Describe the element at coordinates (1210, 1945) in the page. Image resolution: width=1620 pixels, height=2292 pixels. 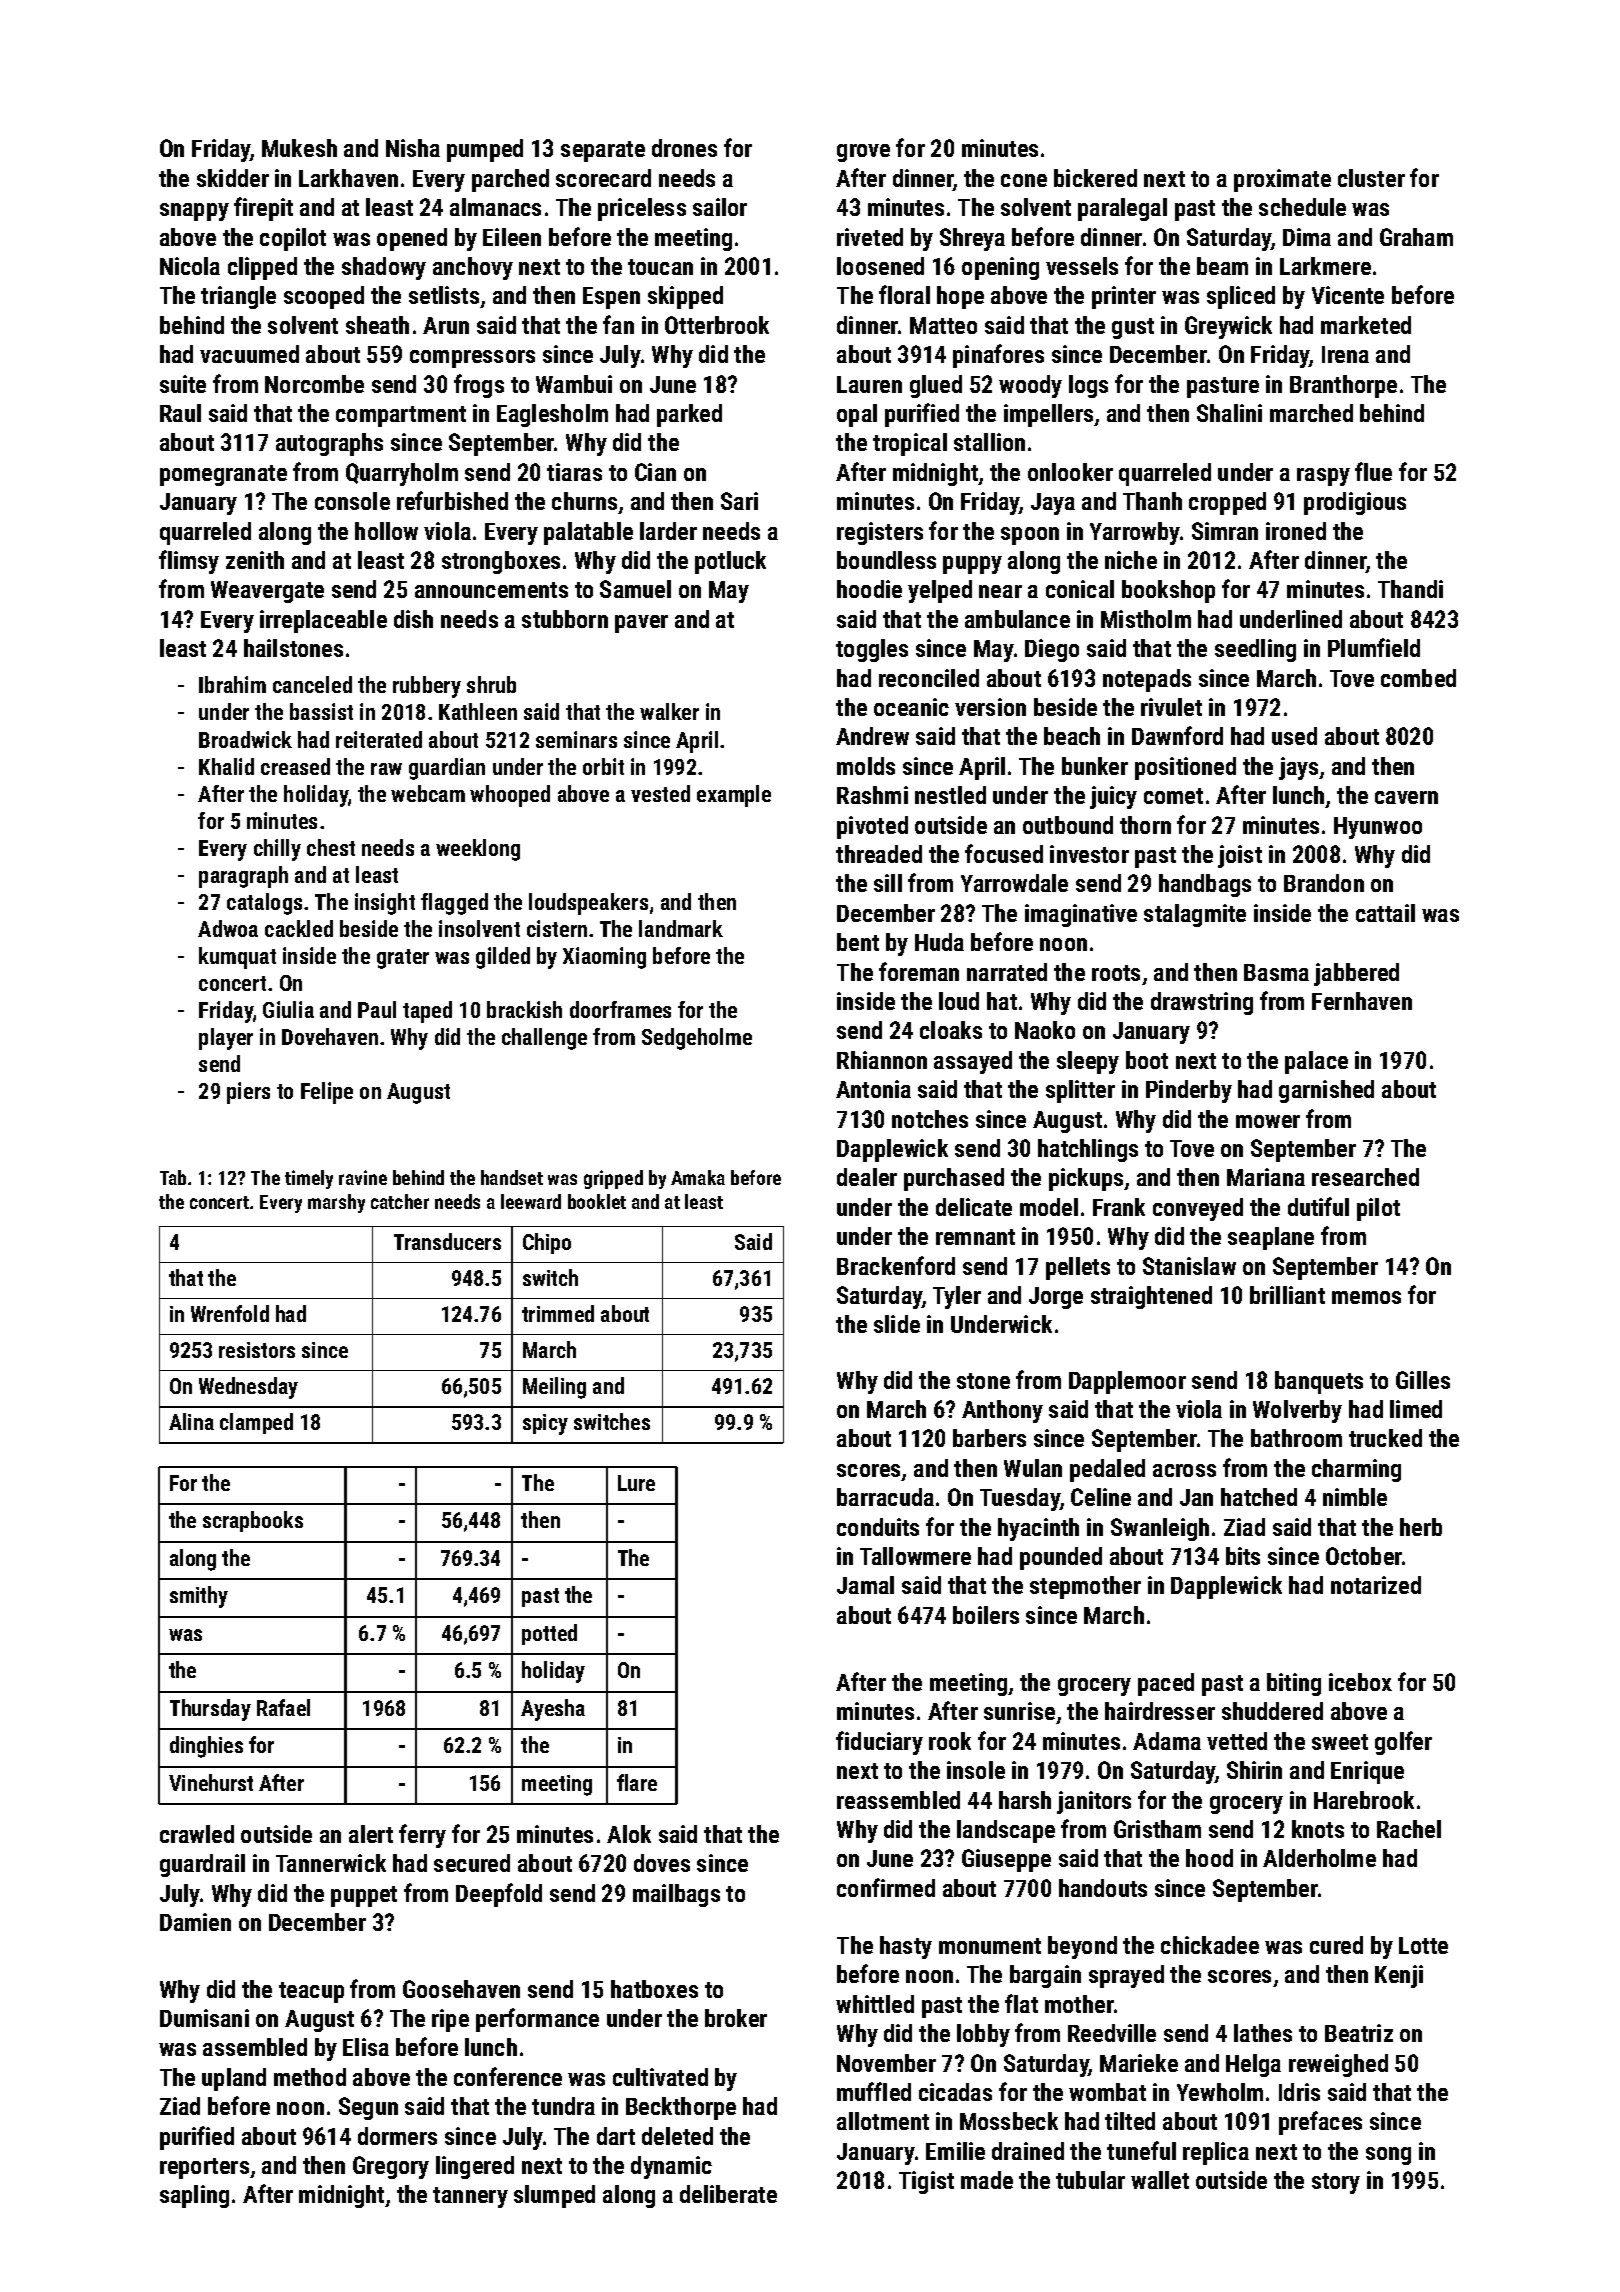
I see `chickadee` at that location.
